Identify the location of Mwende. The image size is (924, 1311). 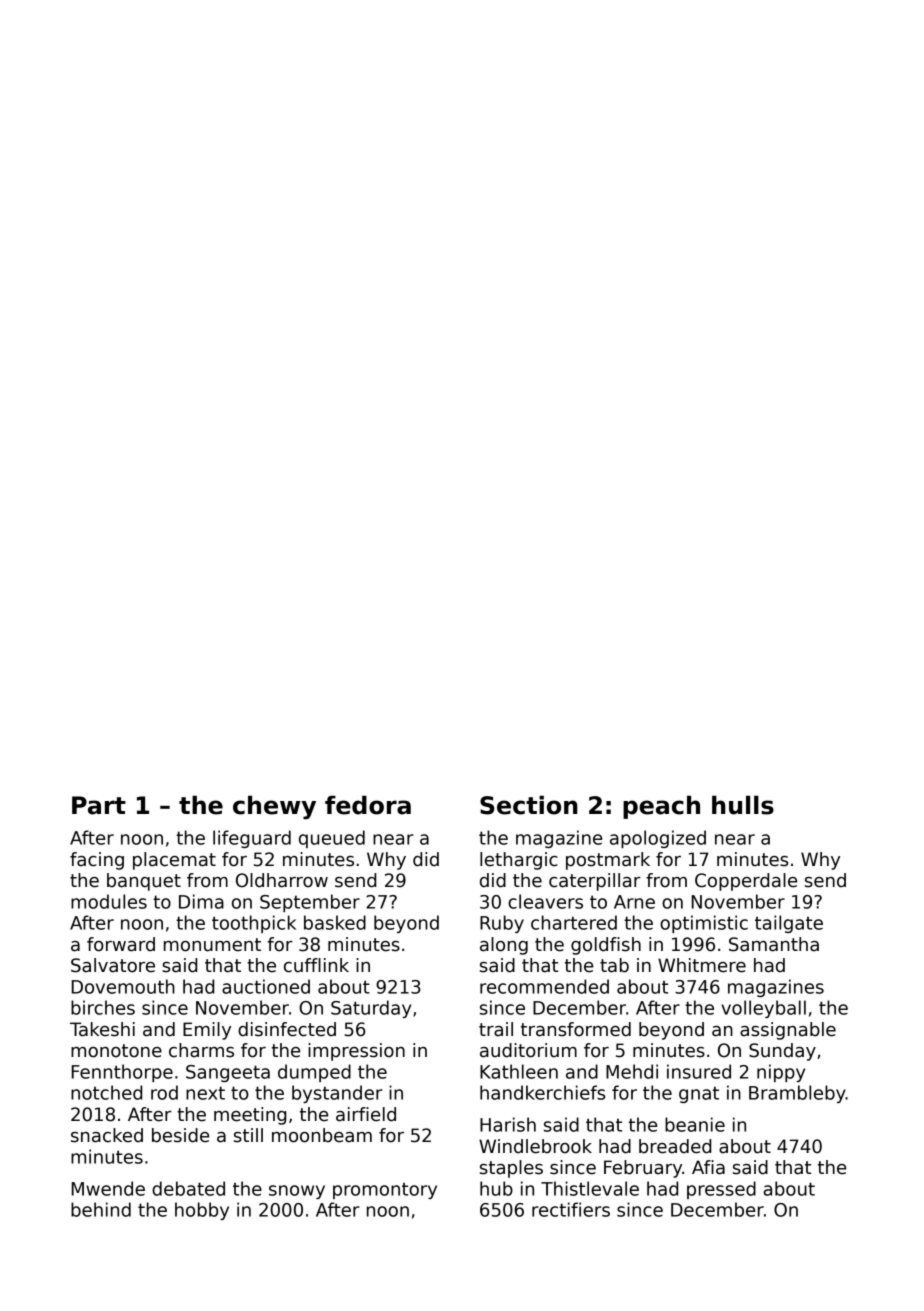
(108, 1188).
